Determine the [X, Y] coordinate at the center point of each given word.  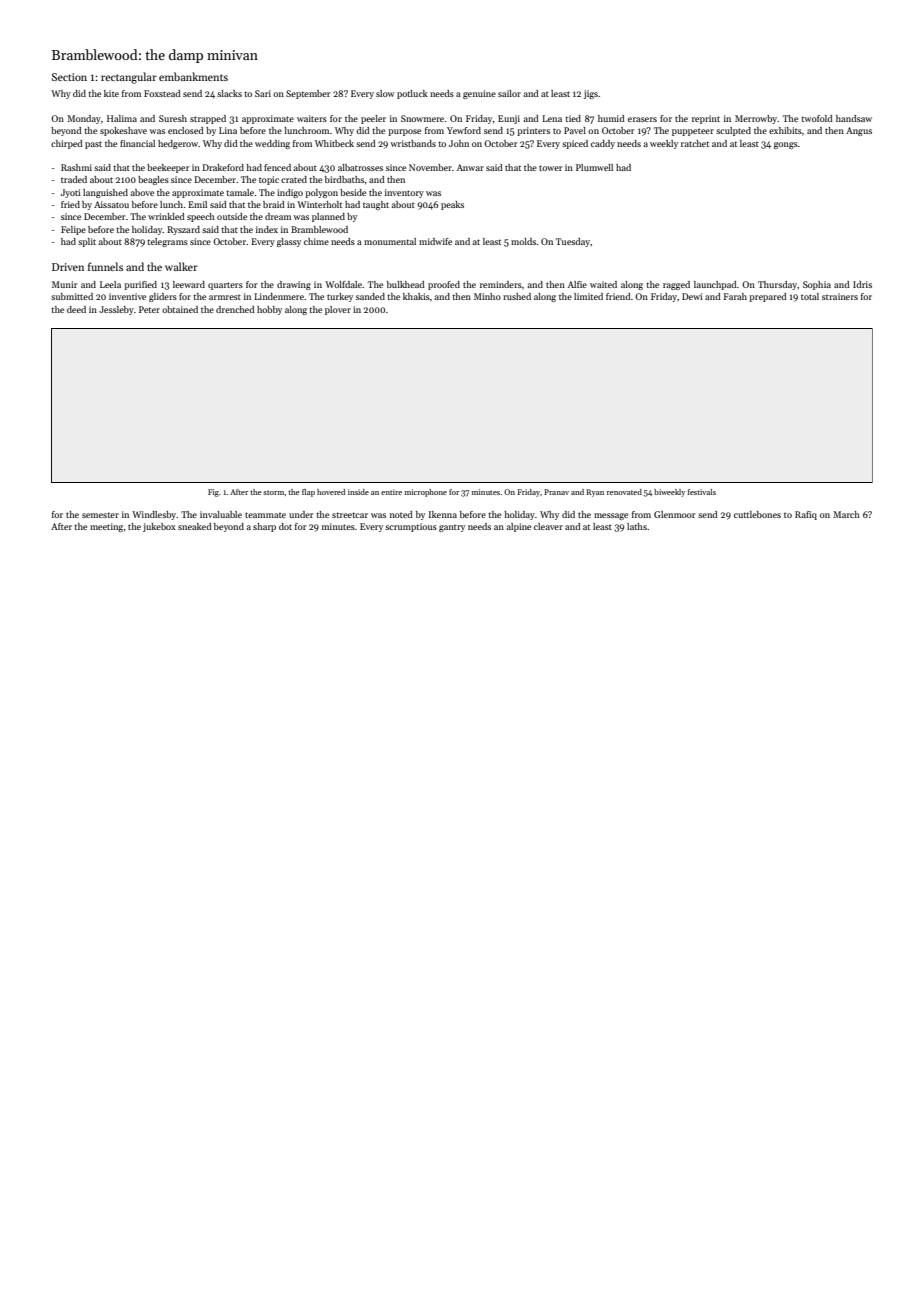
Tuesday [573, 242]
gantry [452, 528]
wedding [272, 144]
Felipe [73, 230]
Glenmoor [674, 514]
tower [550, 168]
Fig [213, 493]
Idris [862, 284]
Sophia [817, 285]
